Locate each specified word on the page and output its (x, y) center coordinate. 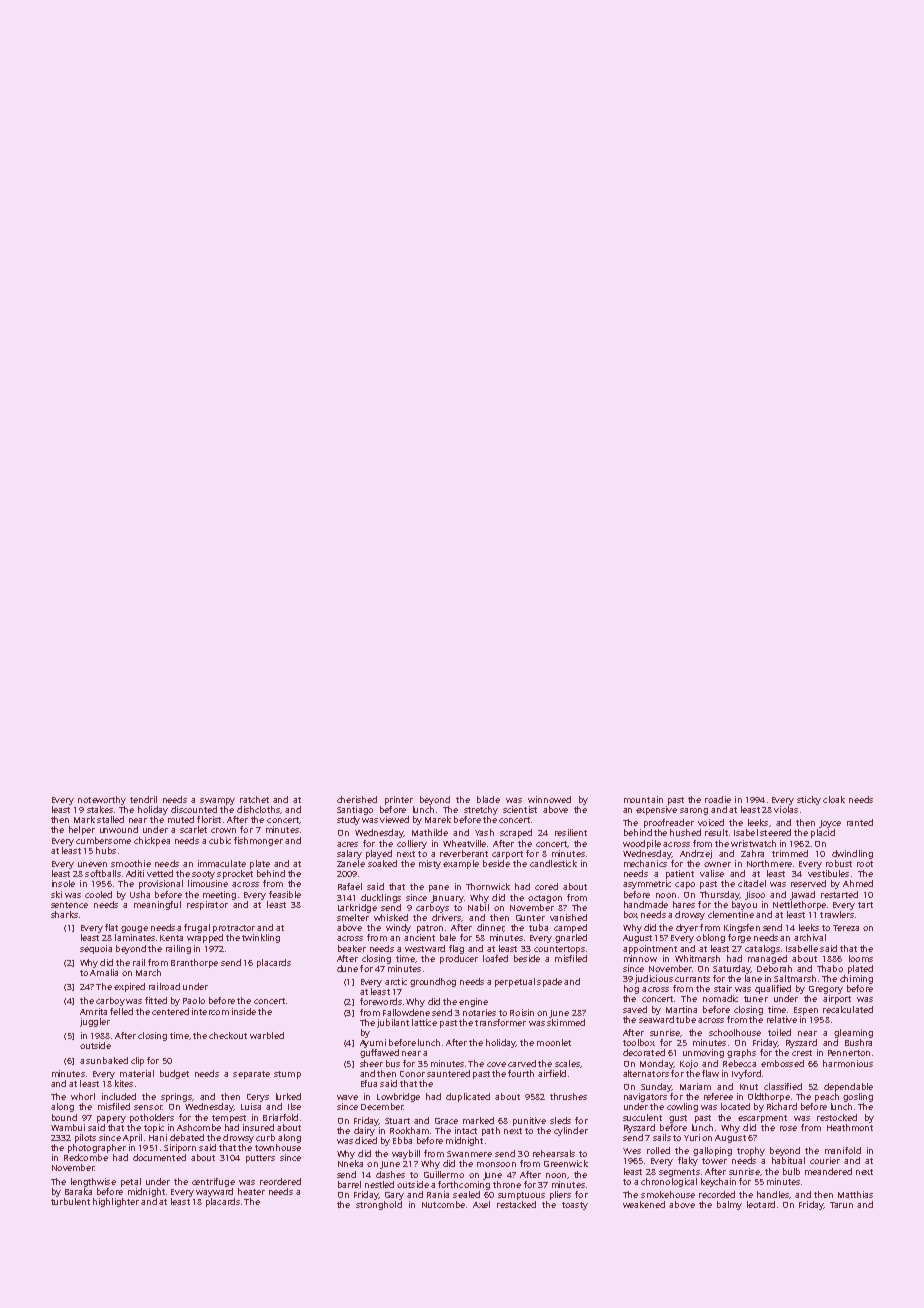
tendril (143, 799)
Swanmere (469, 1154)
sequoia (96, 949)
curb (265, 1137)
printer (399, 800)
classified (783, 1086)
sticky (809, 800)
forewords (381, 1001)
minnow (640, 958)
